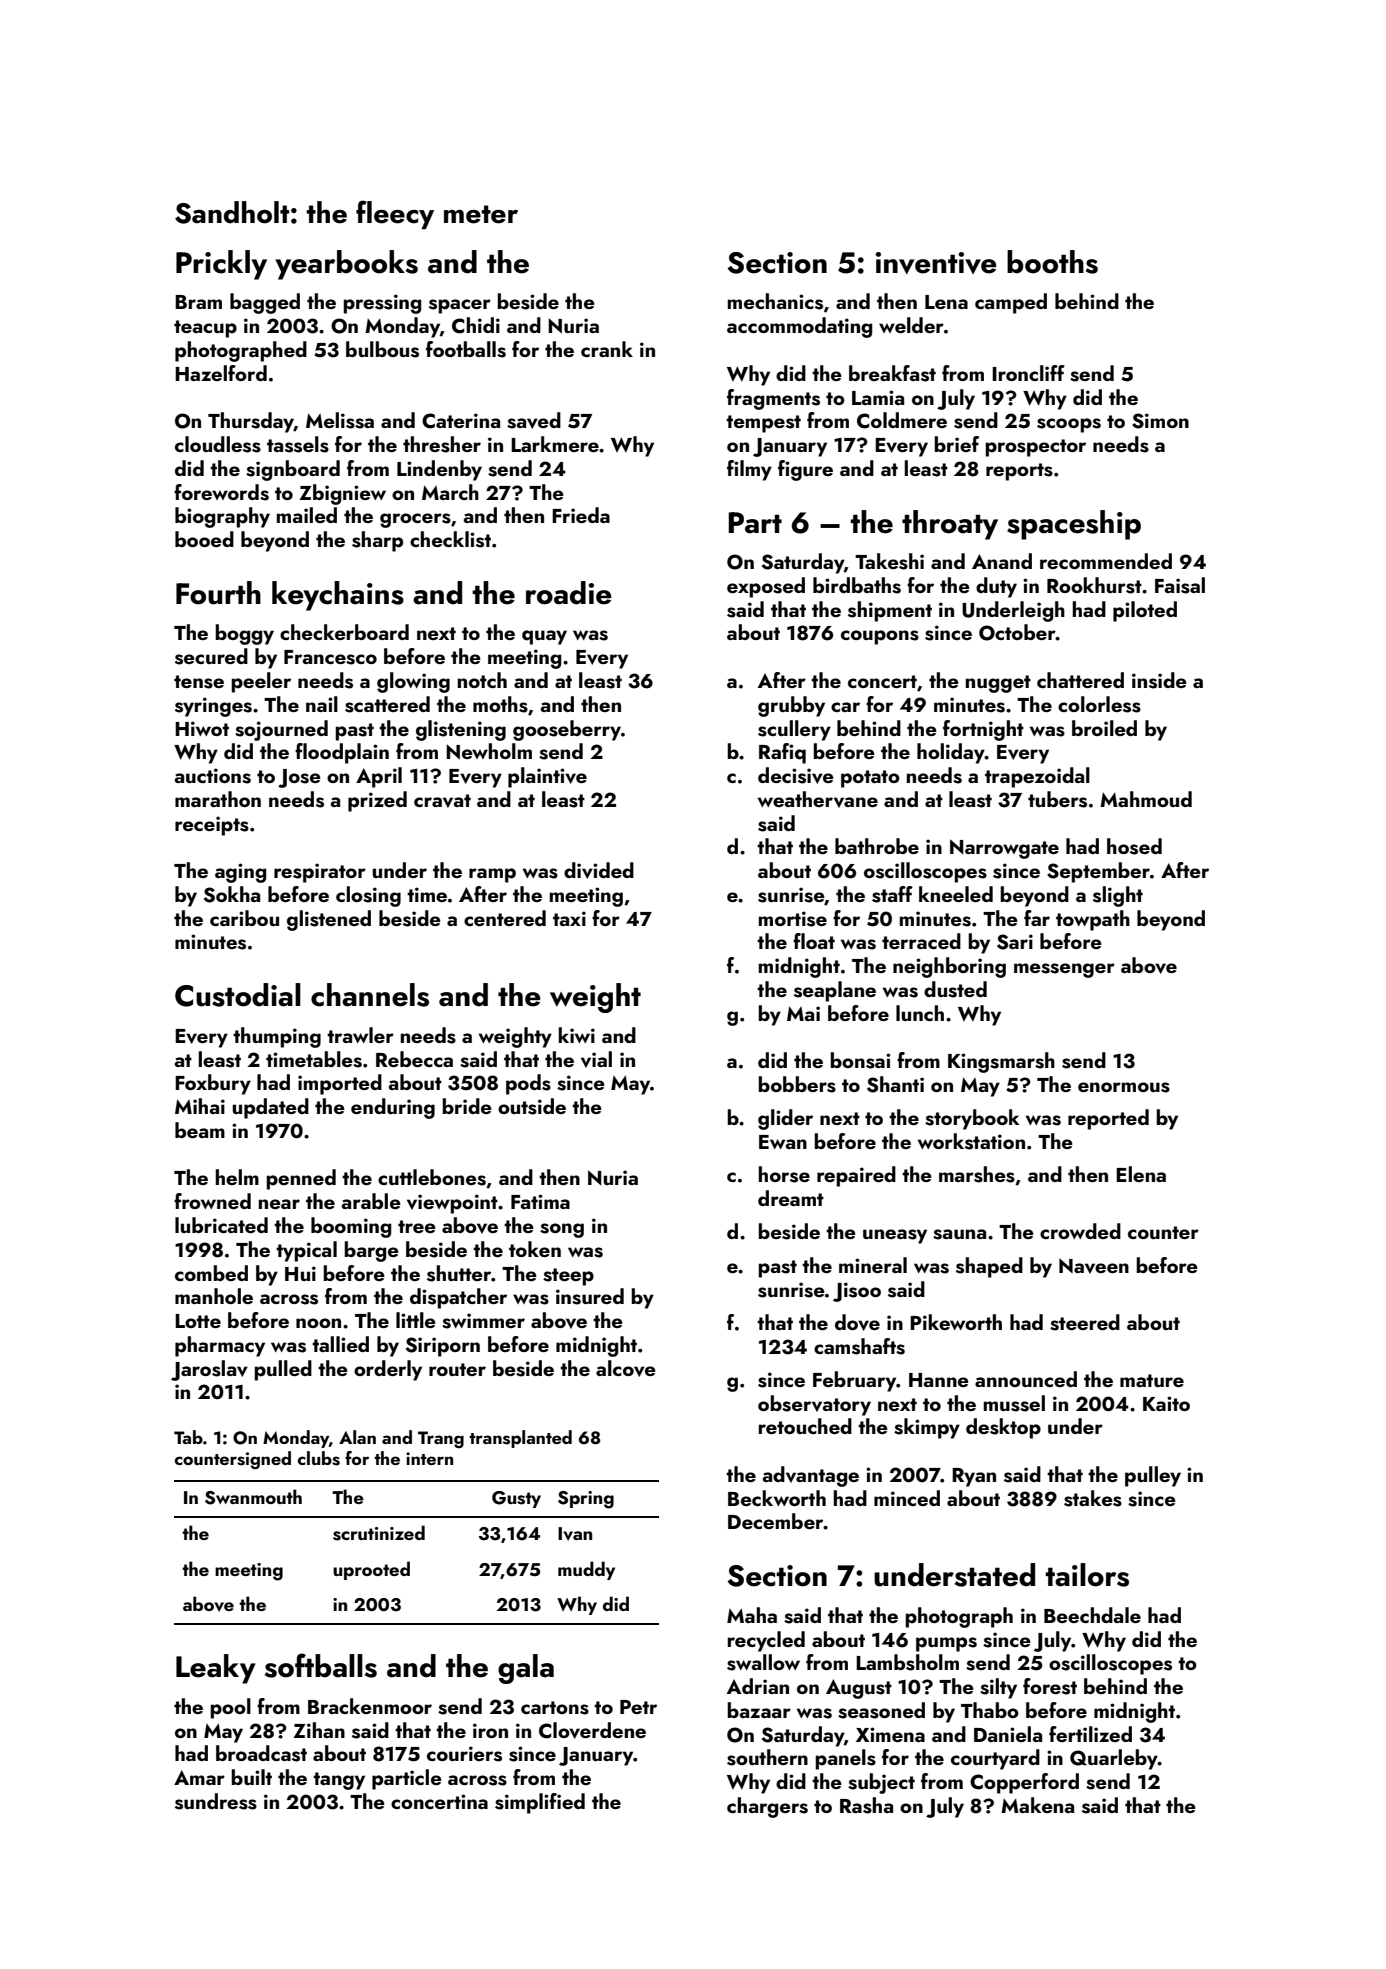  What do you see at coordinates (971, 1141) in the screenshot?
I see `workstation` at bounding box center [971, 1141].
